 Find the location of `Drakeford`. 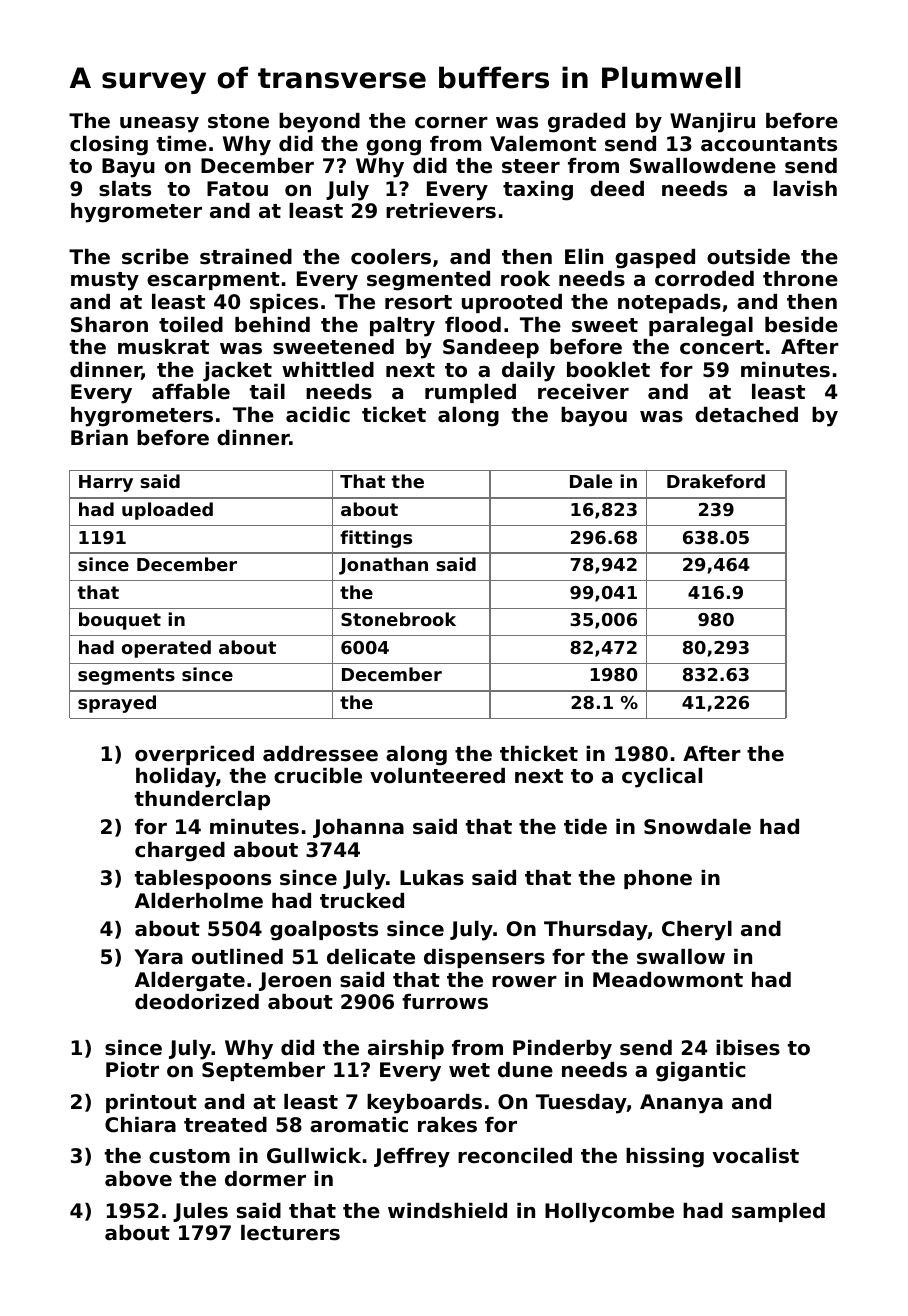

Drakeford is located at coordinates (716, 481).
